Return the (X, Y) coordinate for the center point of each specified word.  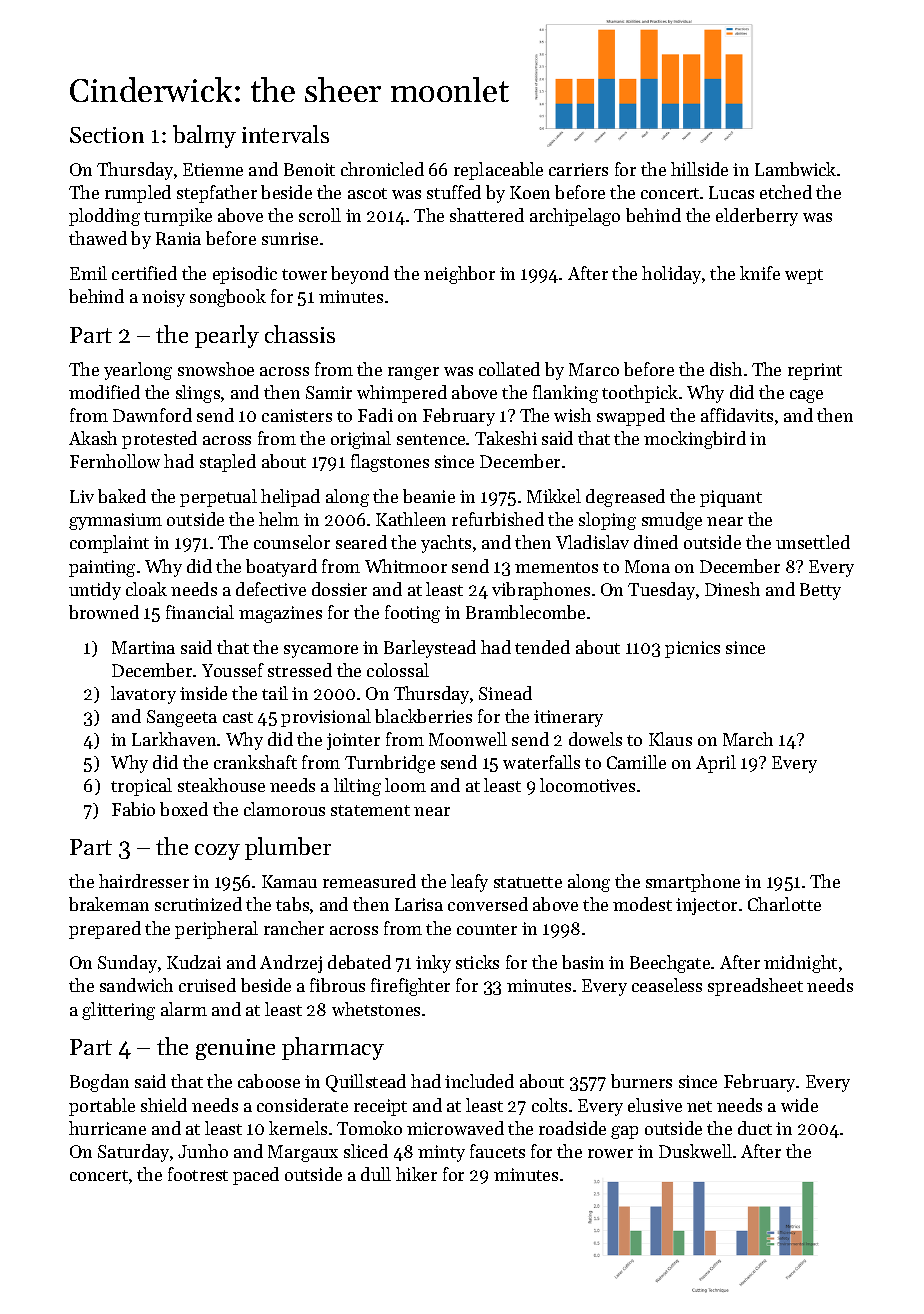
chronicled (382, 169)
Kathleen (411, 519)
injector (706, 906)
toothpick (640, 394)
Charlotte (784, 904)
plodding (104, 217)
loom (405, 785)
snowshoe (216, 369)
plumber (288, 848)
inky (433, 964)
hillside (699, 169)
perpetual (218, 498)
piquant (731, 498)
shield (164, 1105)
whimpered (402, 394)
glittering (118, 1011)
